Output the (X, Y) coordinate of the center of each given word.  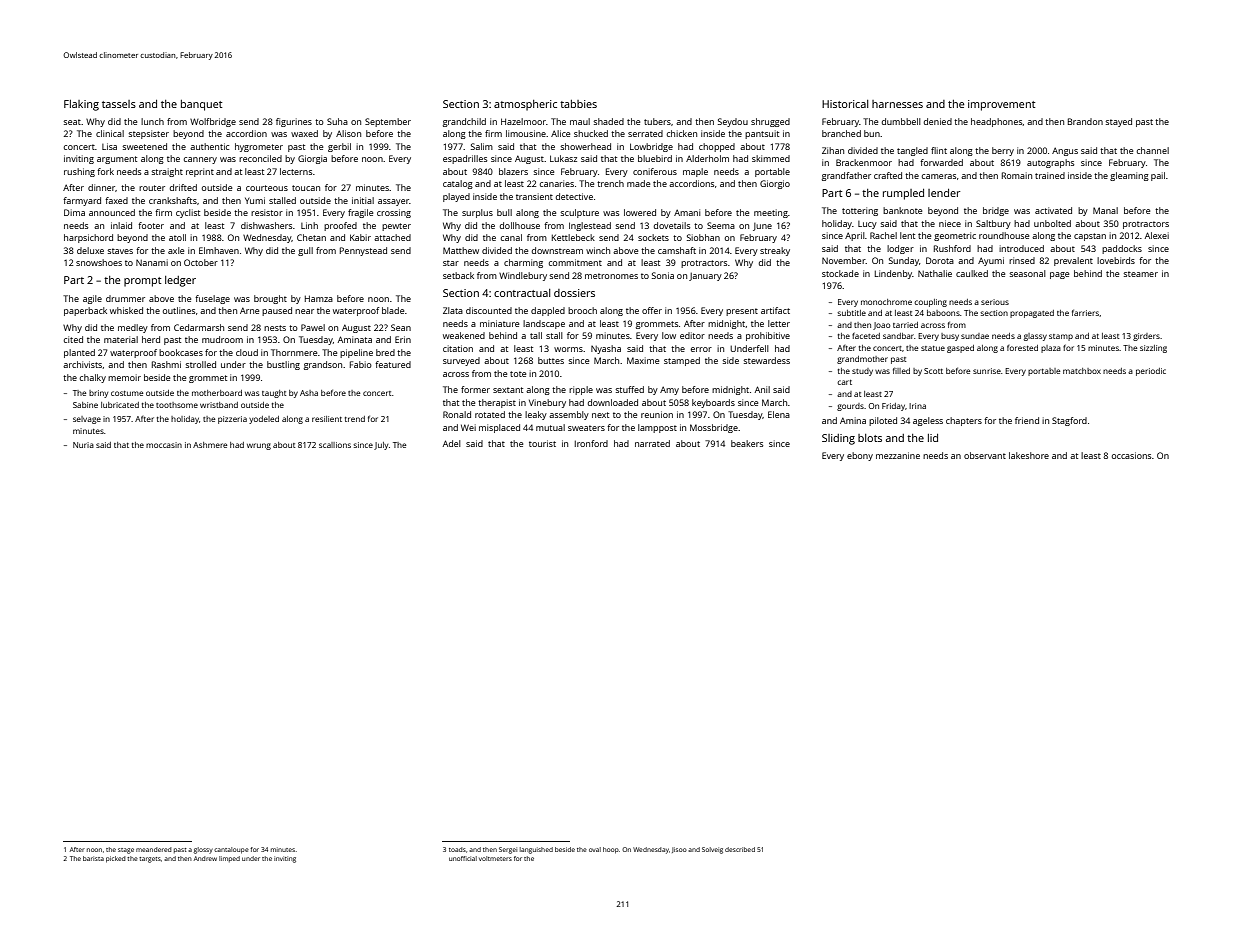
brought (270, 299)
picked (115, 859)
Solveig (712, 850)
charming (523, 263)
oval (595, 849)
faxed (116, 200)
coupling (930, 303)
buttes (551, 360)
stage (126, 851)
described (740, 849)
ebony (860, 456)
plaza (1051, 349)
